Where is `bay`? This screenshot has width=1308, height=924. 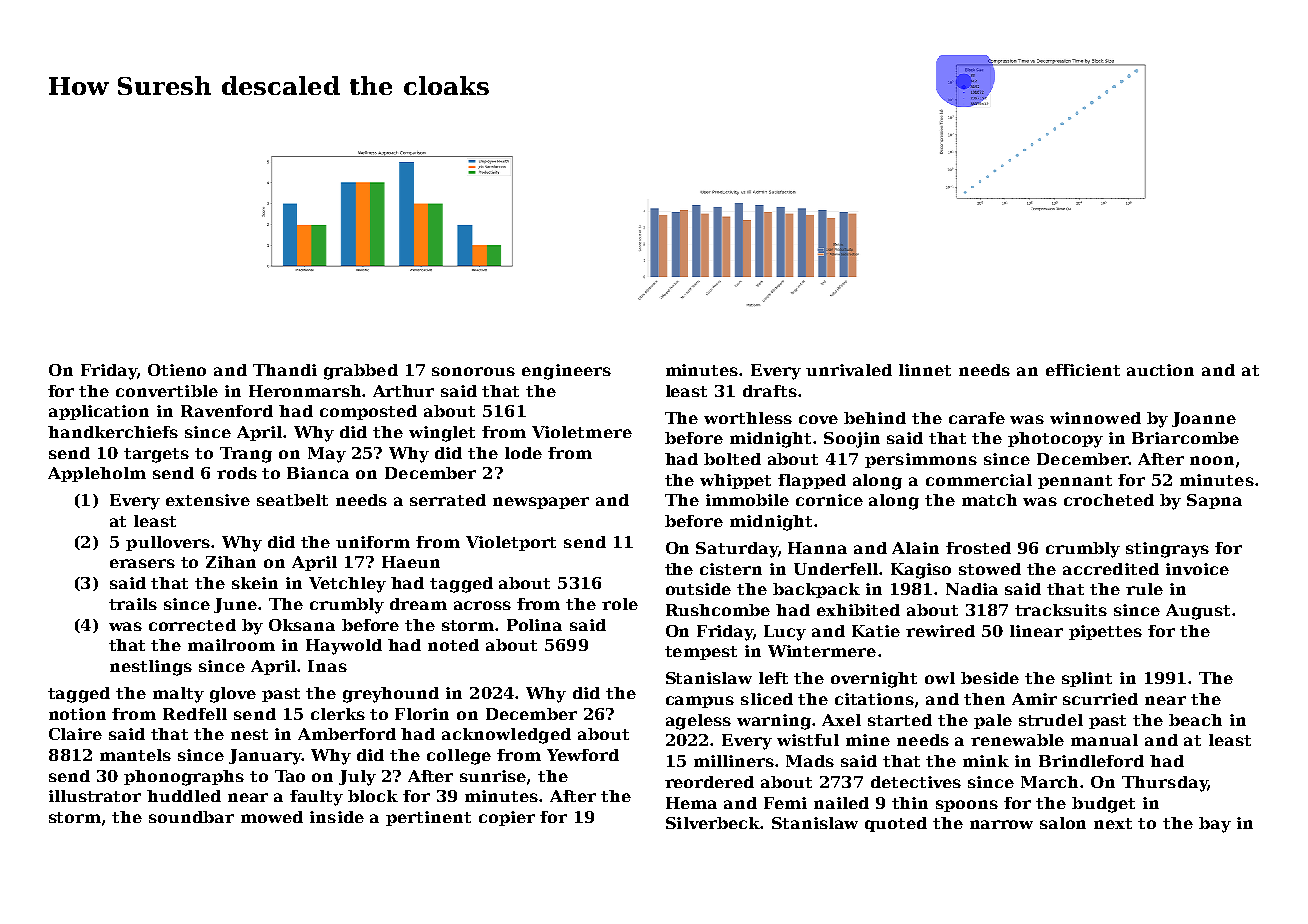
bay is located at coordinates (1215, 825).
